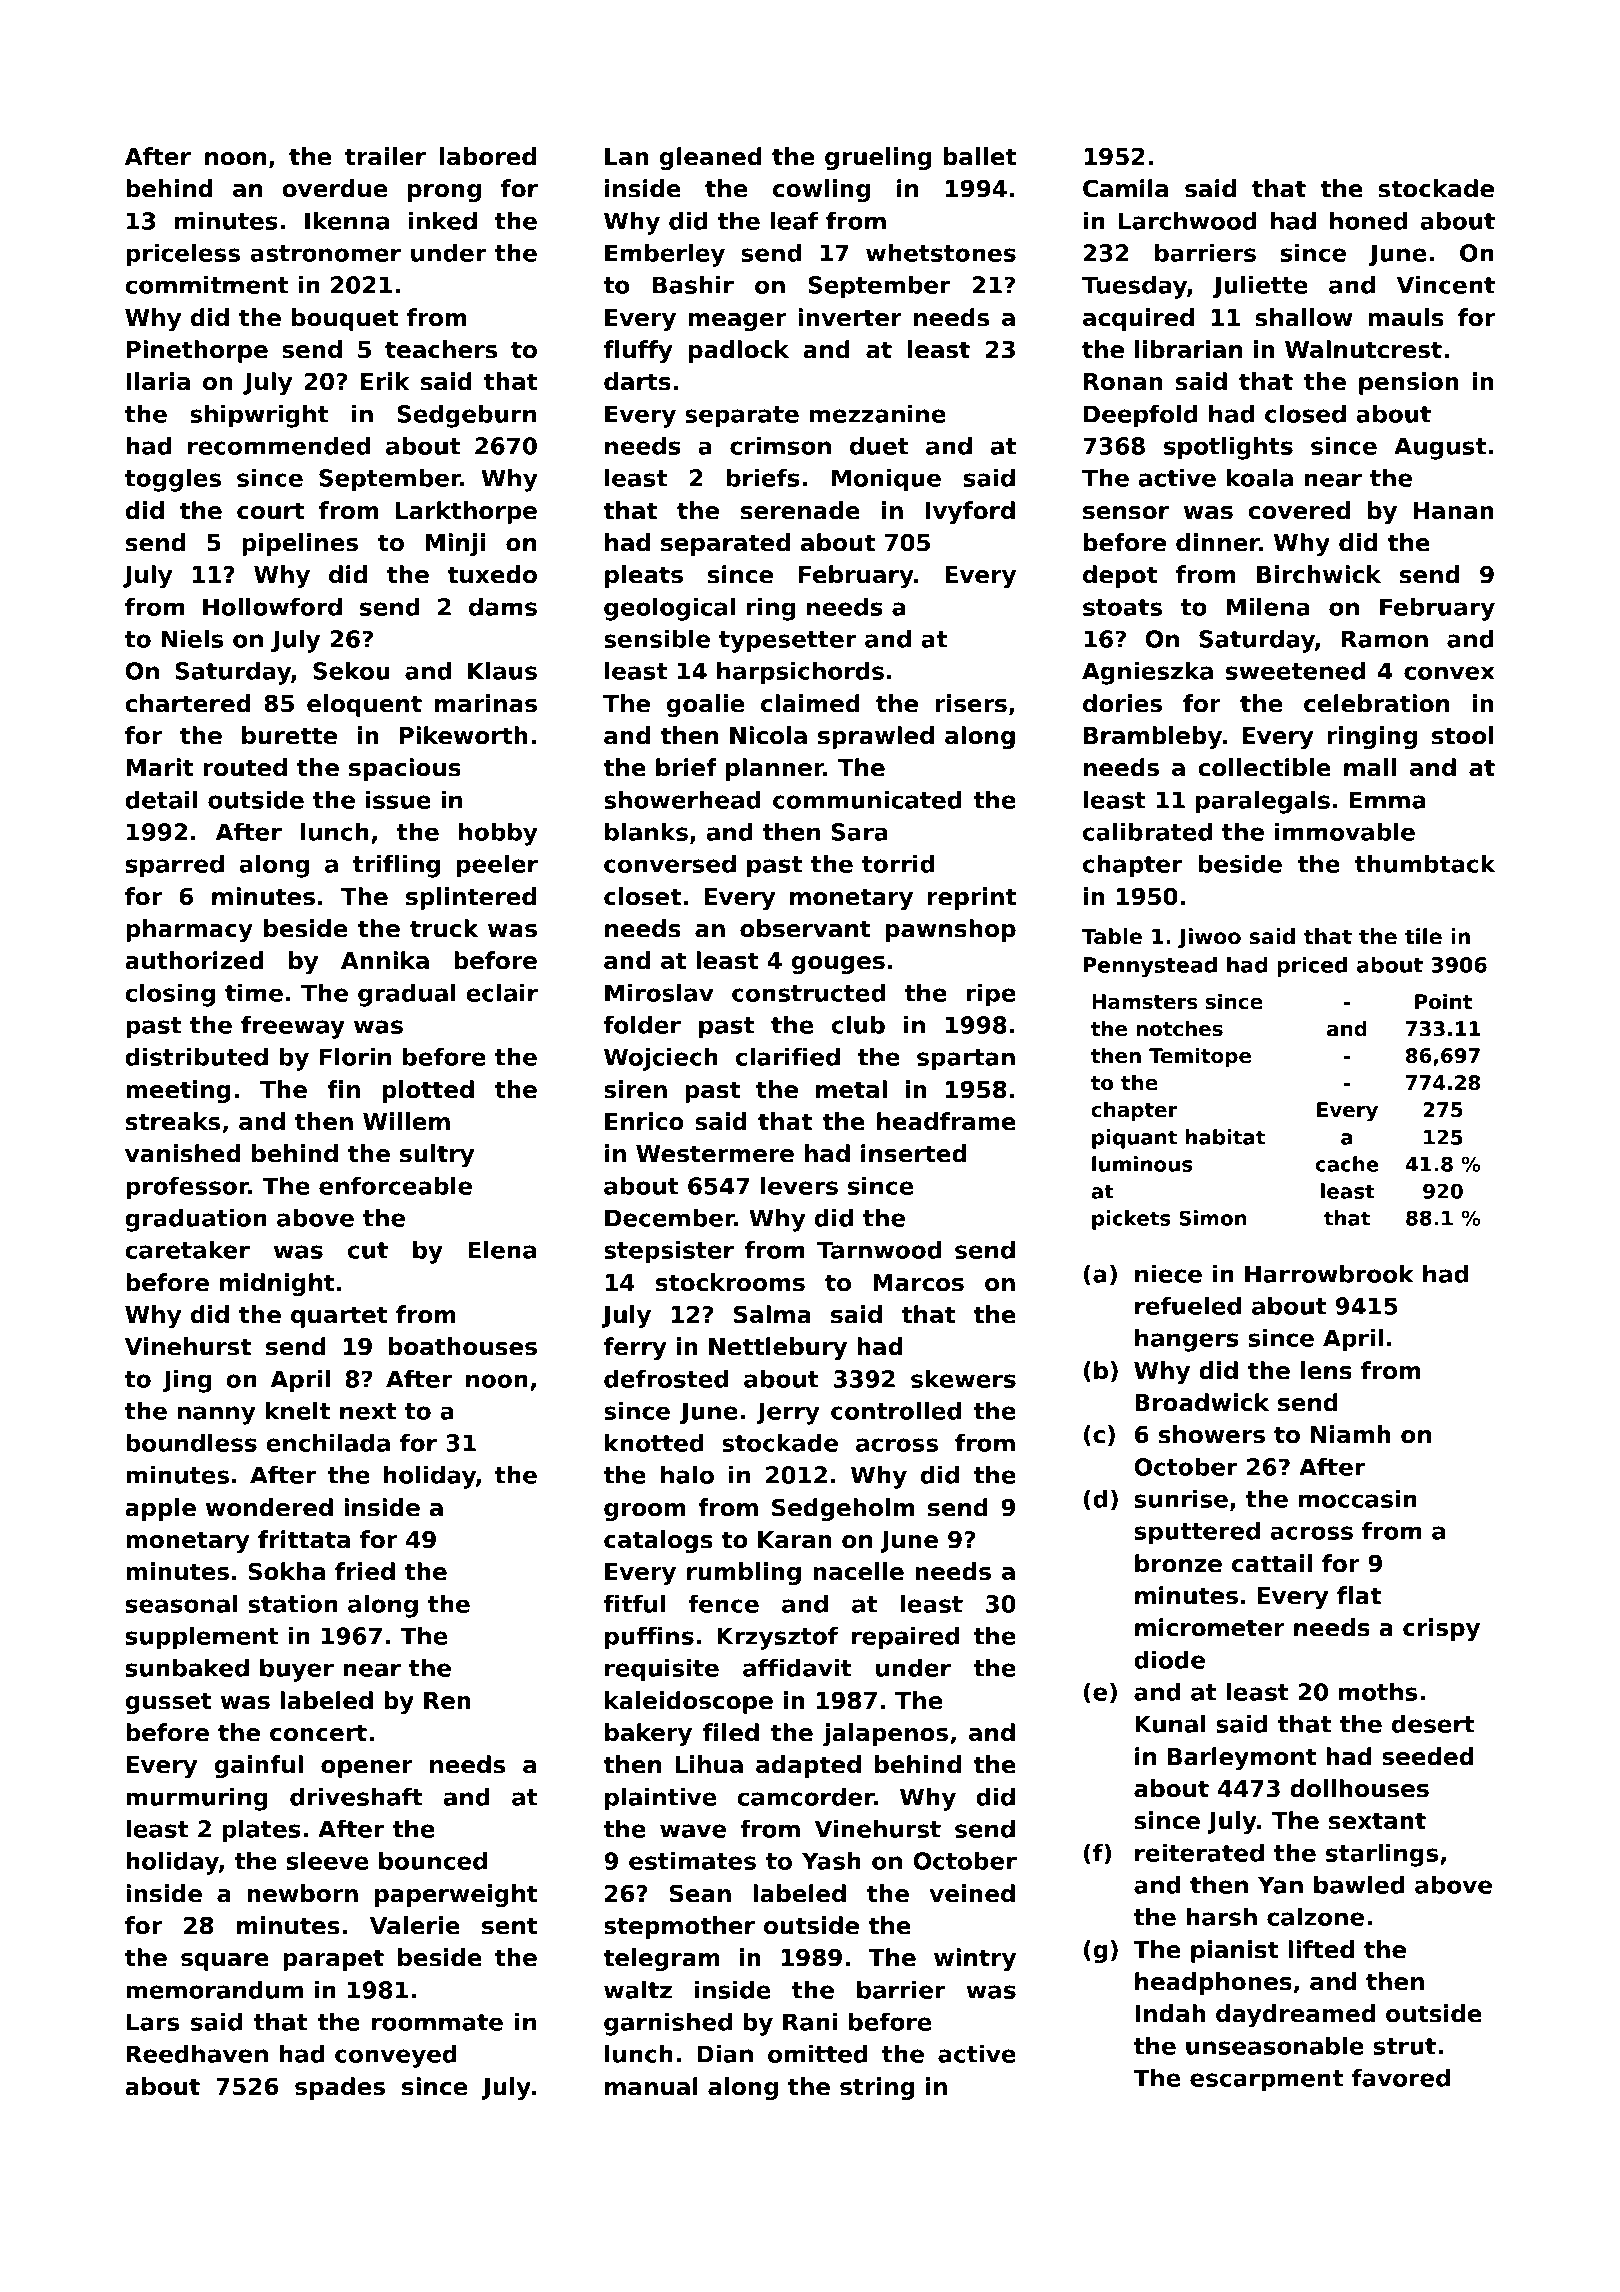 This document has height=2292, width=1620. I want to click on Hanan, so click(1454, 511).
